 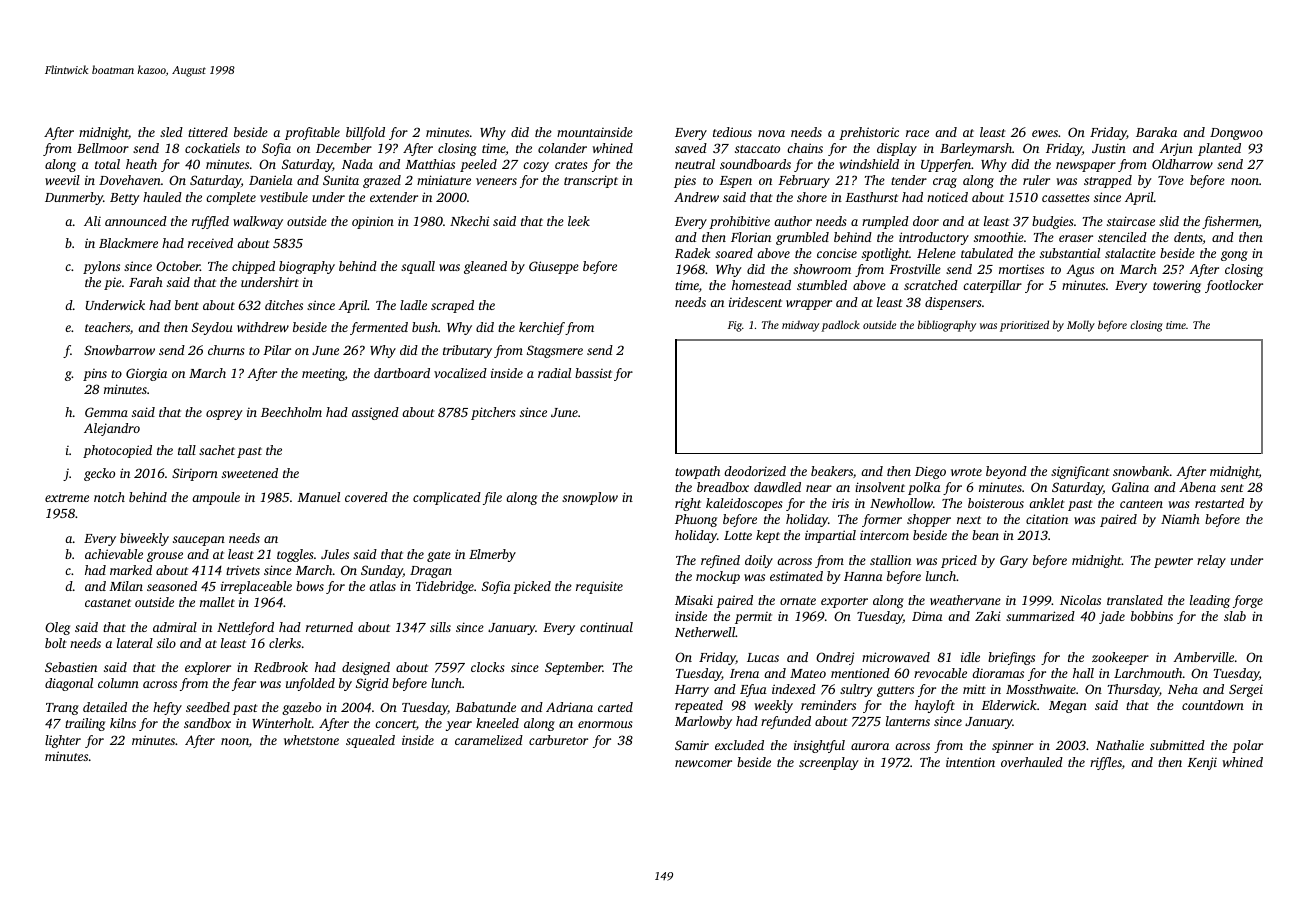 I want to click on lighter, so click(x=63, y=741).
